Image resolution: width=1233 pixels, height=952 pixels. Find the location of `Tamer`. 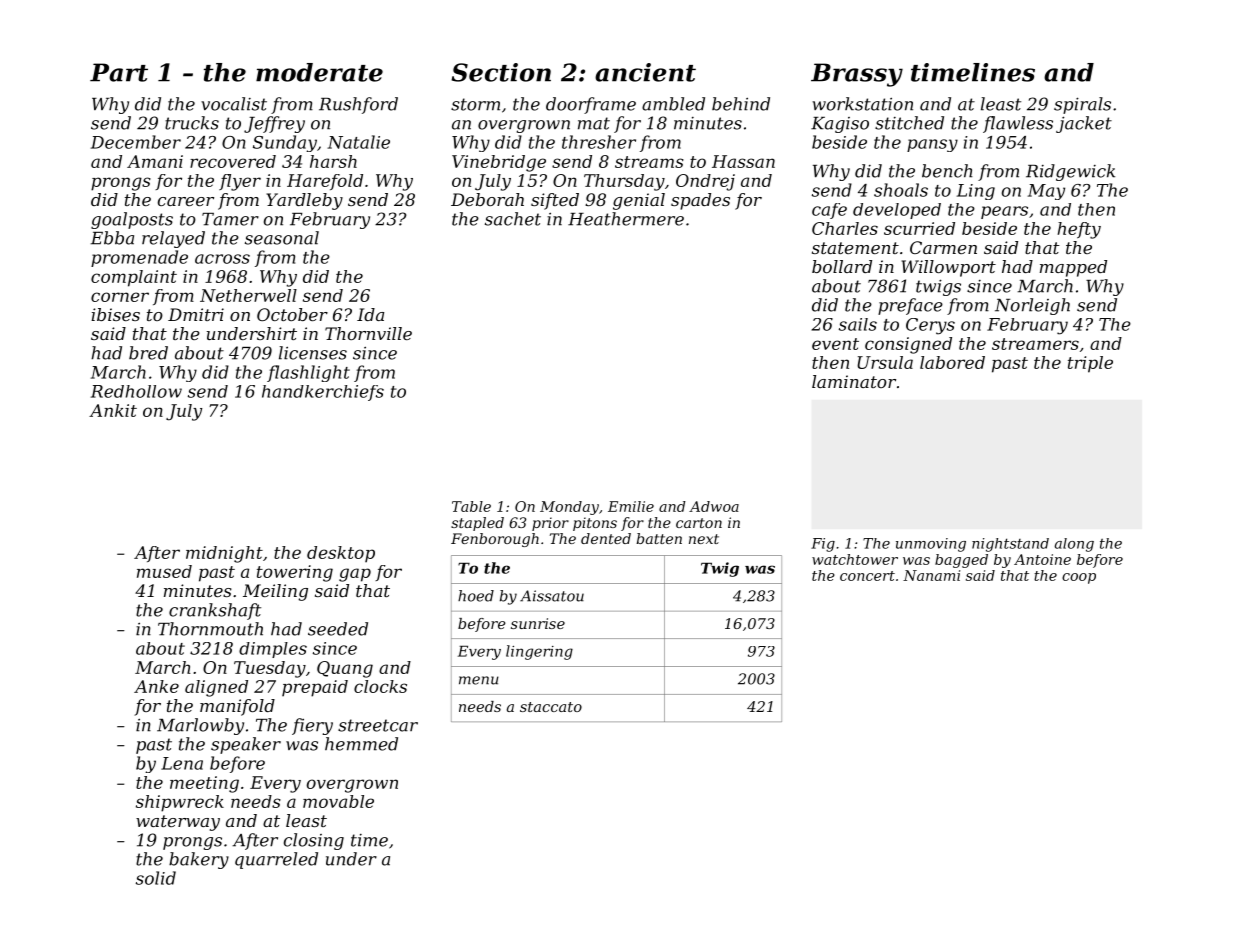

Tamer is located at coordinates (230, 219).
